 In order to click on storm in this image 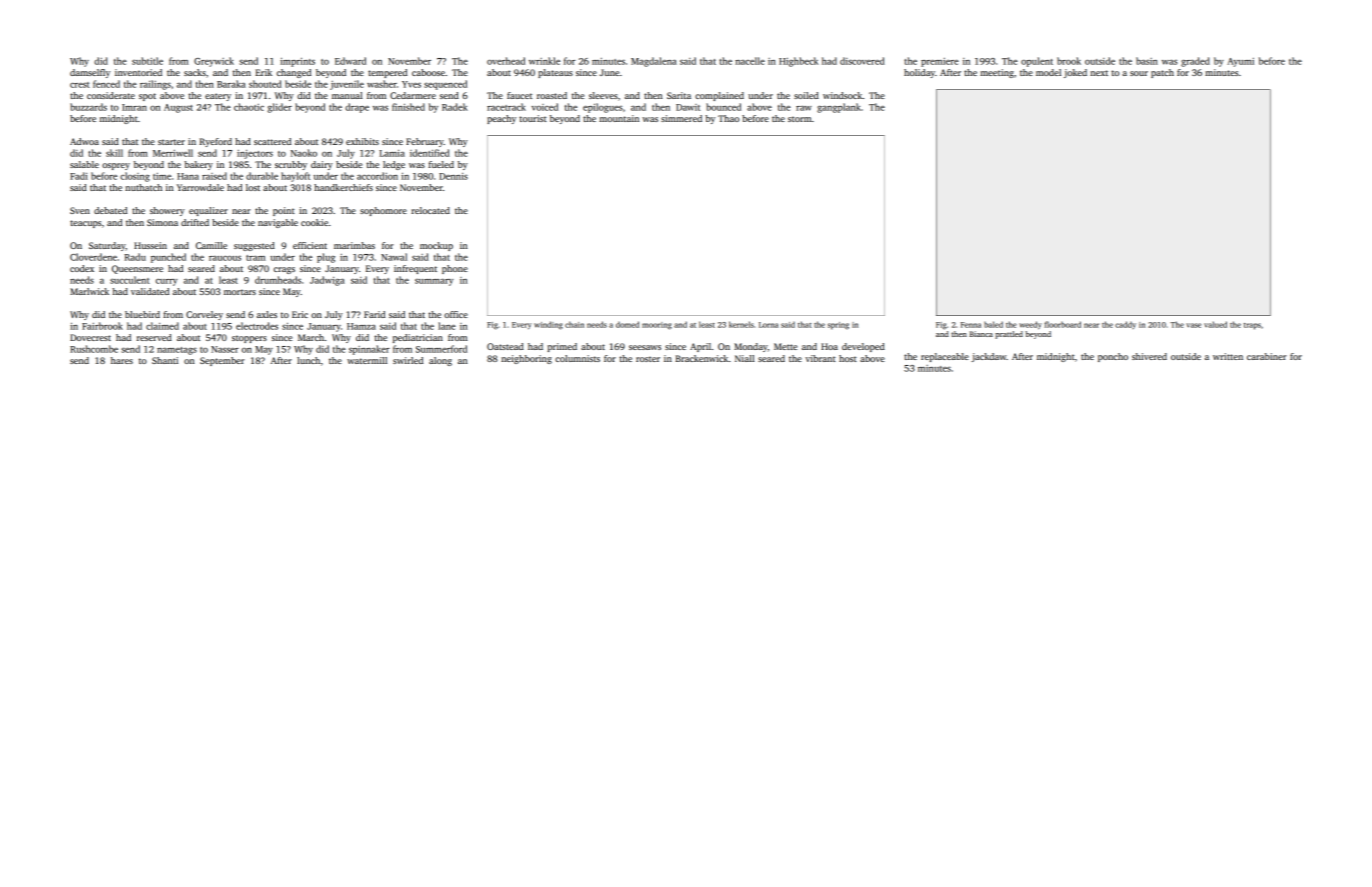, I will do `click(800, 119)`.
